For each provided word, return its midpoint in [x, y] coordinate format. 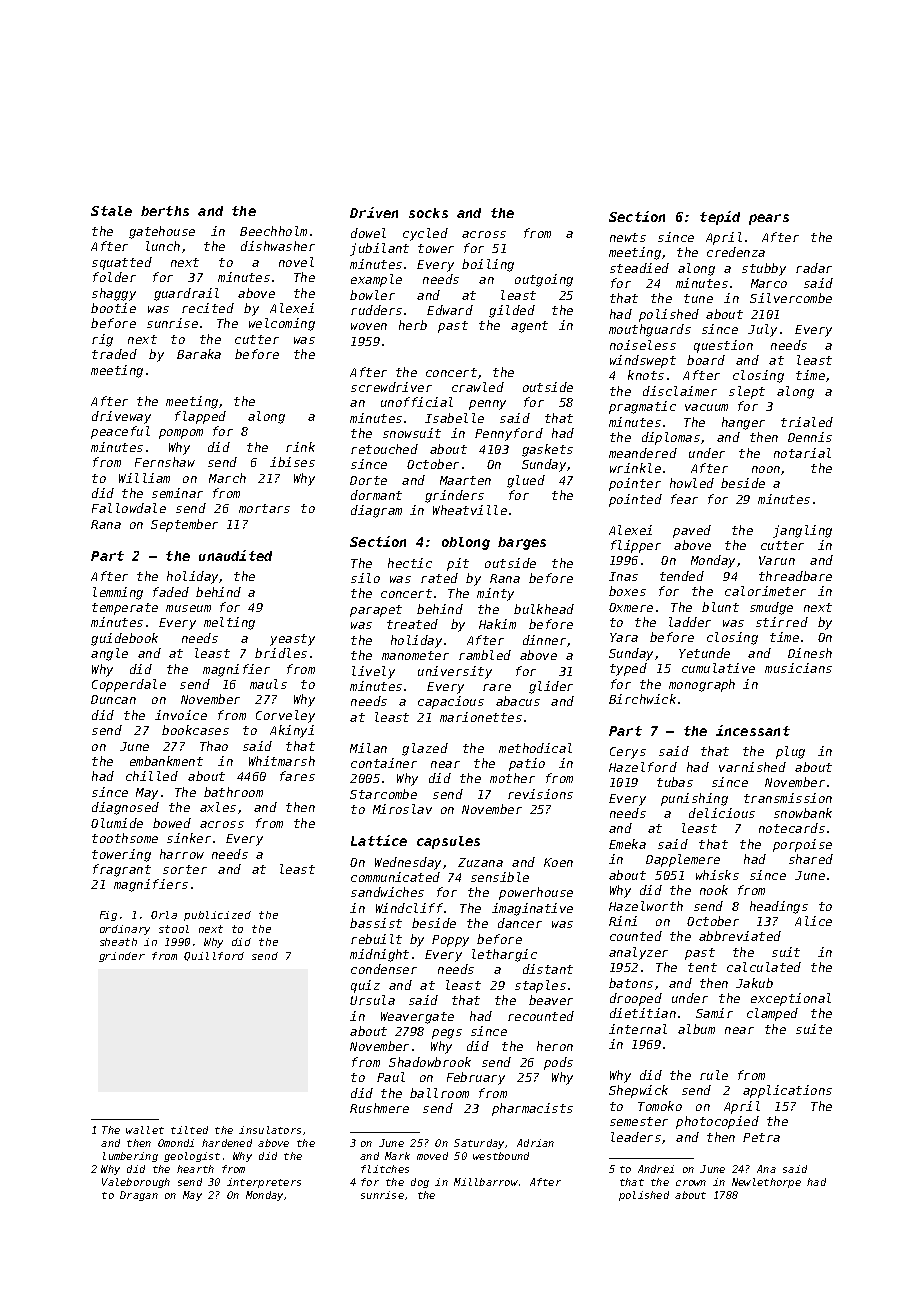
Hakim [497, 624]
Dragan [139, 1196]
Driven [374, 212]
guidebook [124, 639]
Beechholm [273, 231]
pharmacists [532, 1109]
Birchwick [642, 699]
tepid [720, 218]
